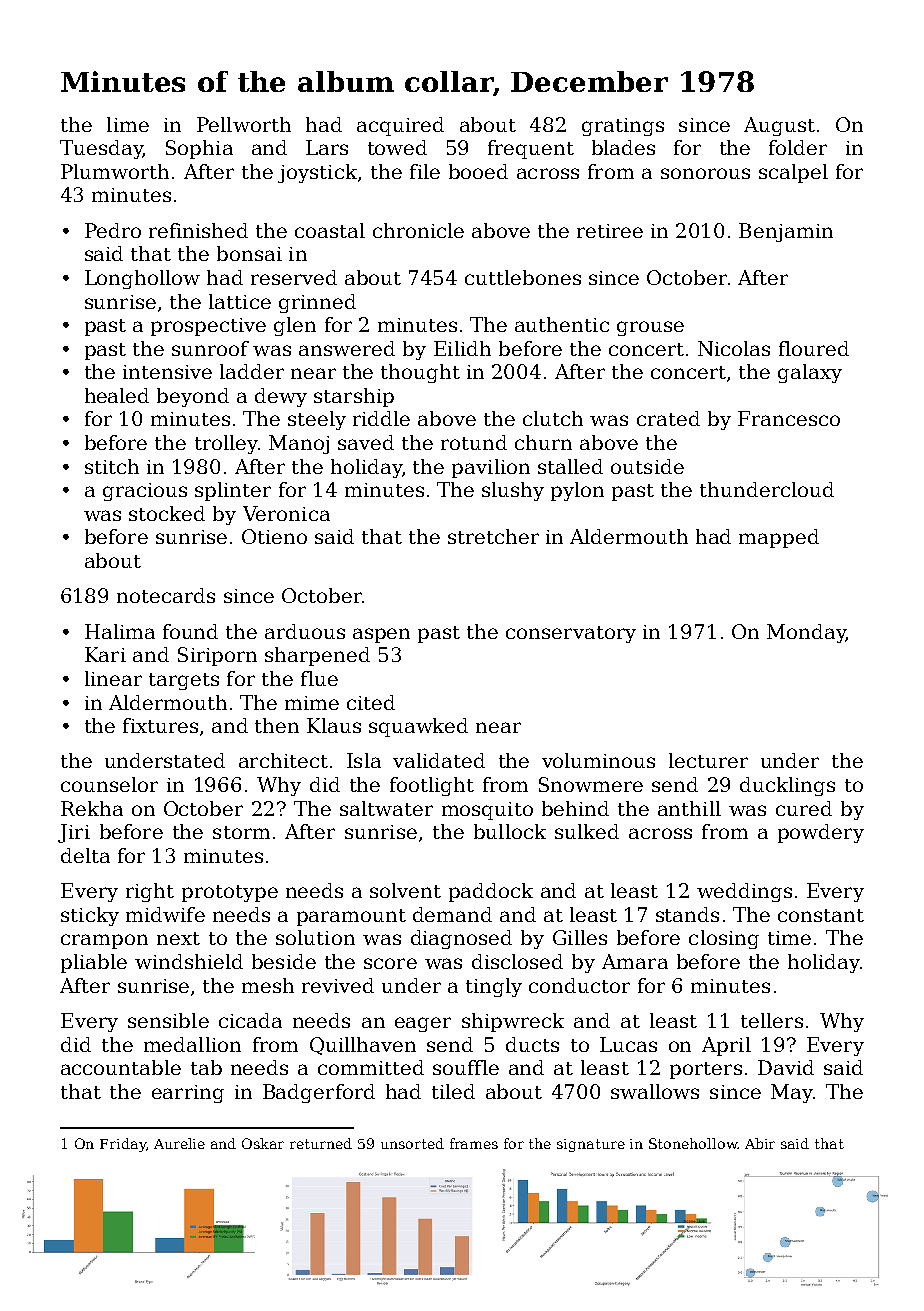 This screenshot has width=924, height=1311. What do you see at coordinates (474, 442) in the screenshot?
I see `rotund` at bounding box center [474, 442].
